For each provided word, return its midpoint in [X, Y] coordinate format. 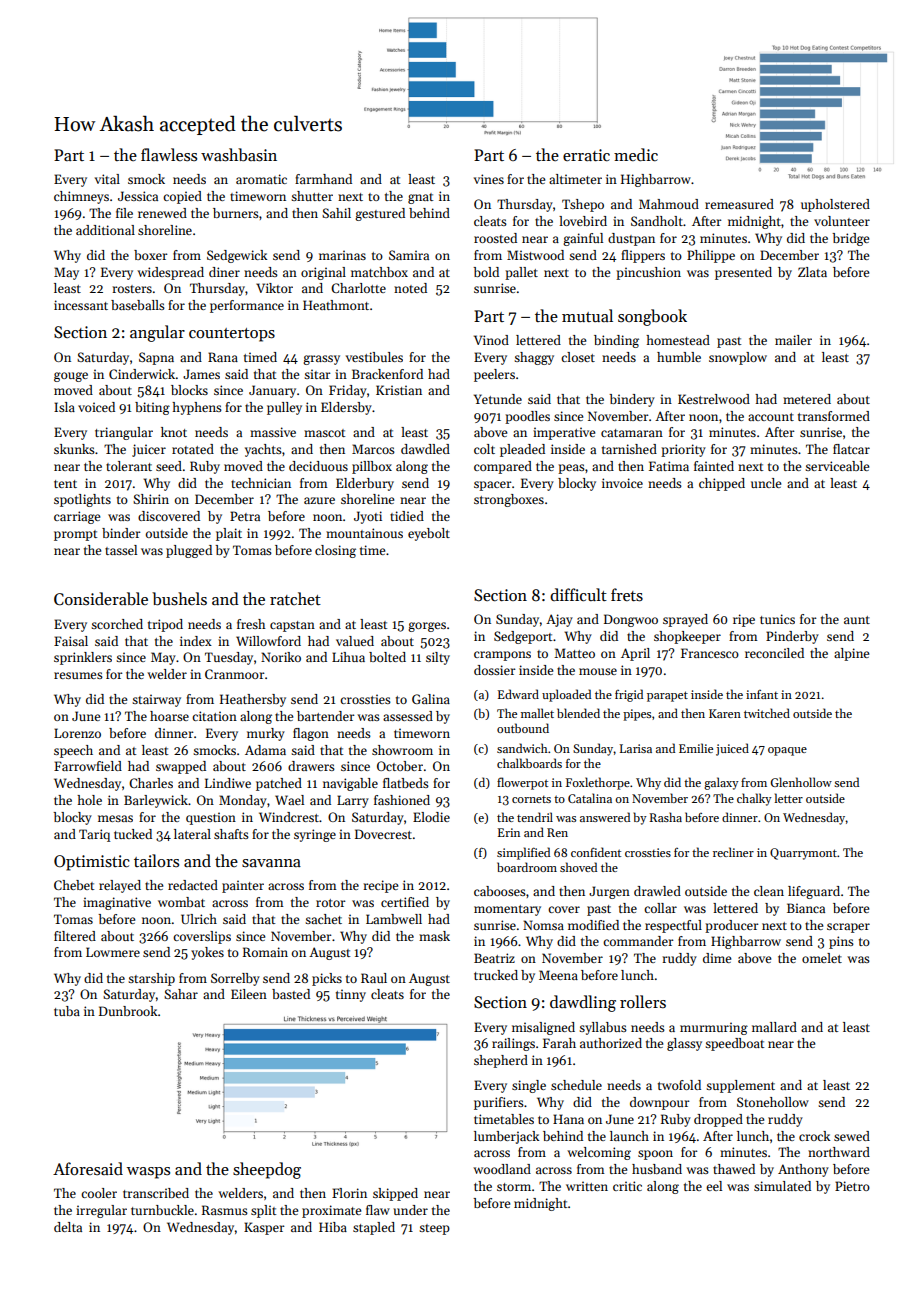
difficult [578, 594]
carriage [77, 517]
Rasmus [225, 1210]
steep [434, 1229]
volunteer [842, 221]
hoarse [169, 716]
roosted [495, 238]
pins [841, 942]
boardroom [527, 867]
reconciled [774, 653]
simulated [782, 1186]
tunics [777, 619]
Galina [431, 699]
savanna [271, 863]
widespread [170, 273]
